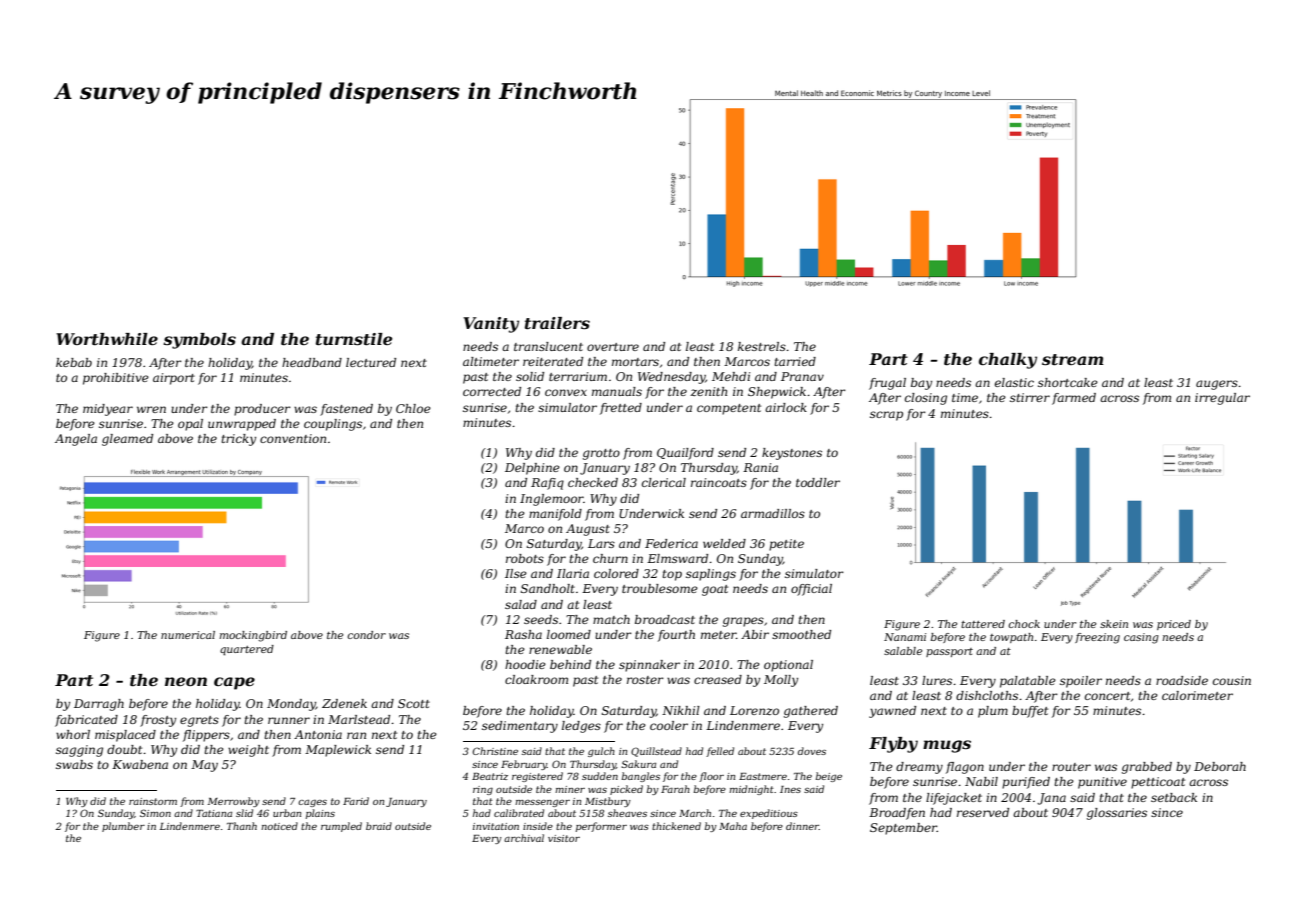 Image resolution: width=1308 pixels, height=924 pixels. Describe the element at coordinates (1217, 385) in the screenshot. I see `augers` at that location.
